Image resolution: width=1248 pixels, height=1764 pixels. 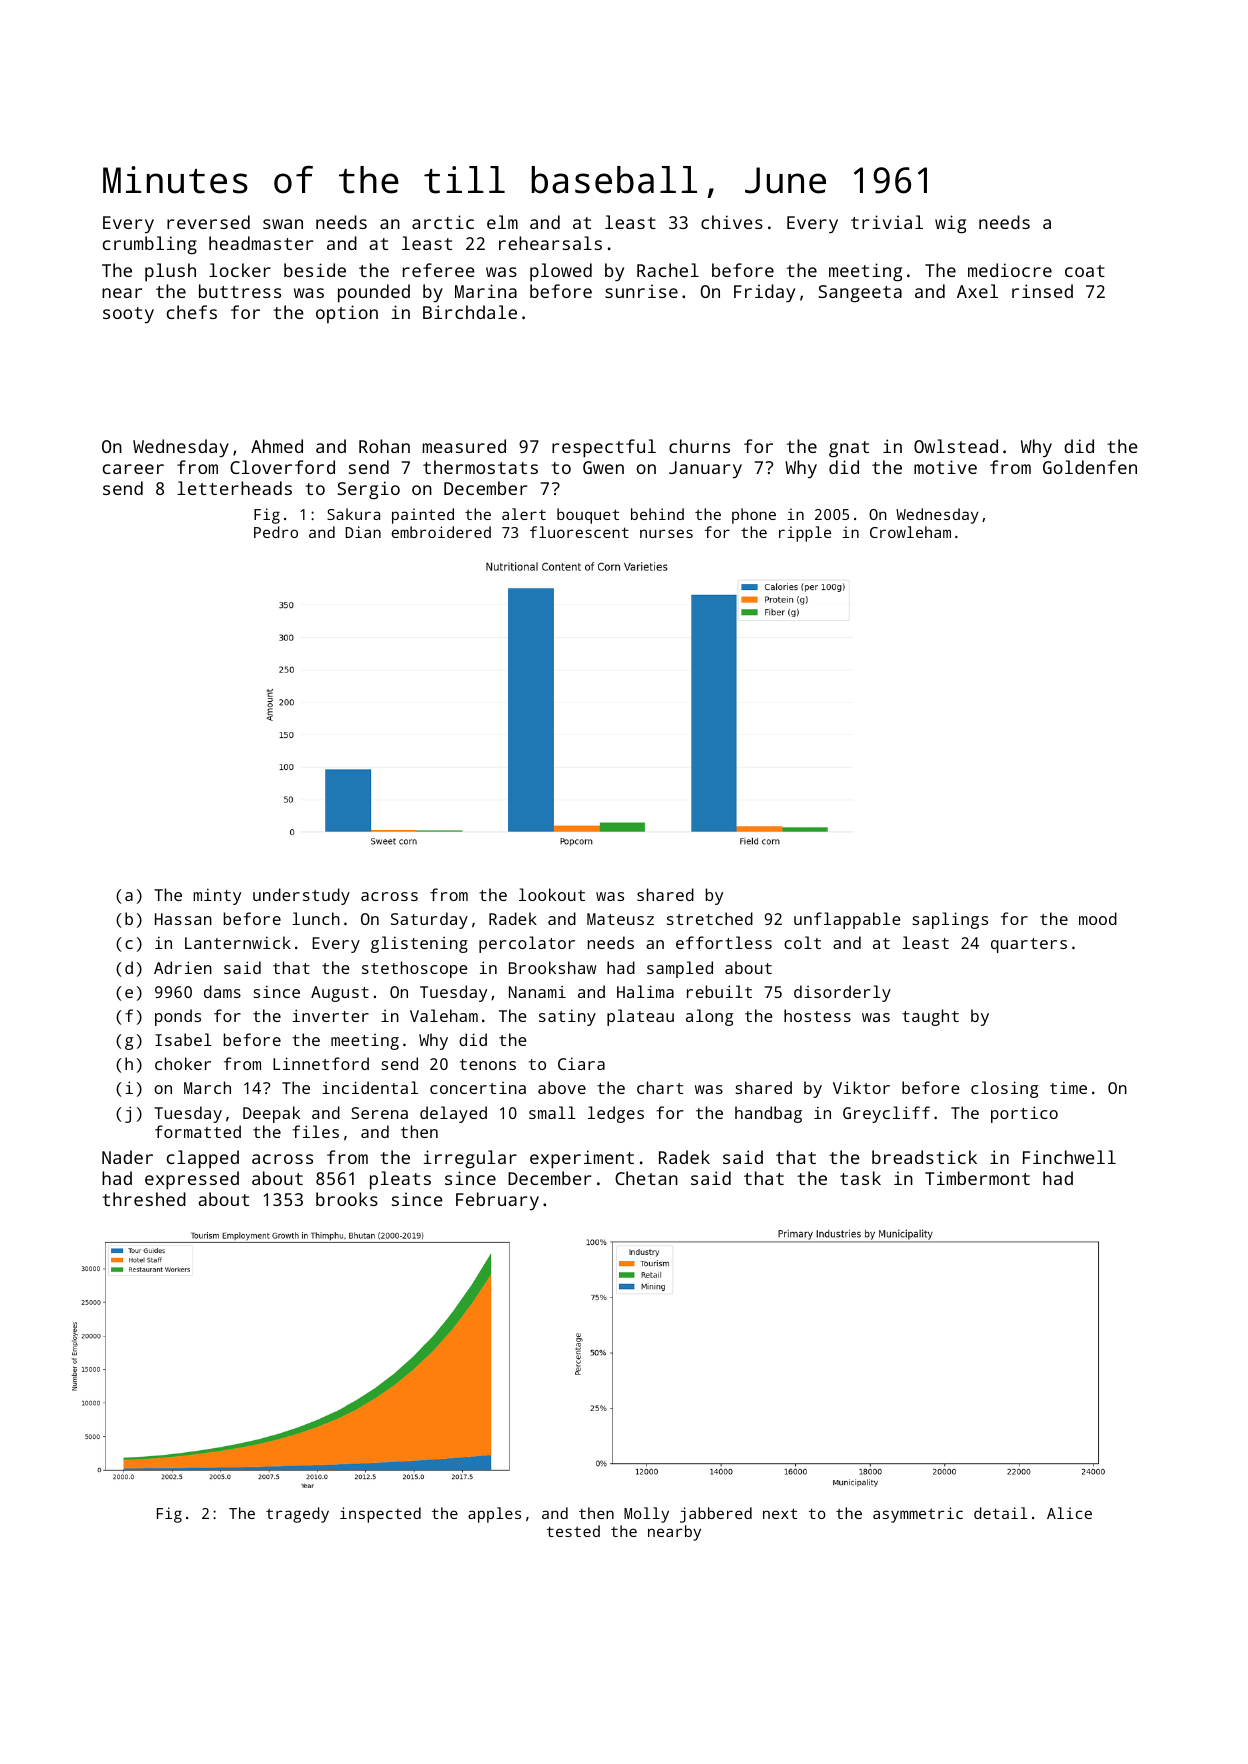 What do you see at coordinates (464, 446) in the image?
I see `measured` at bounding box center [464, 446].
